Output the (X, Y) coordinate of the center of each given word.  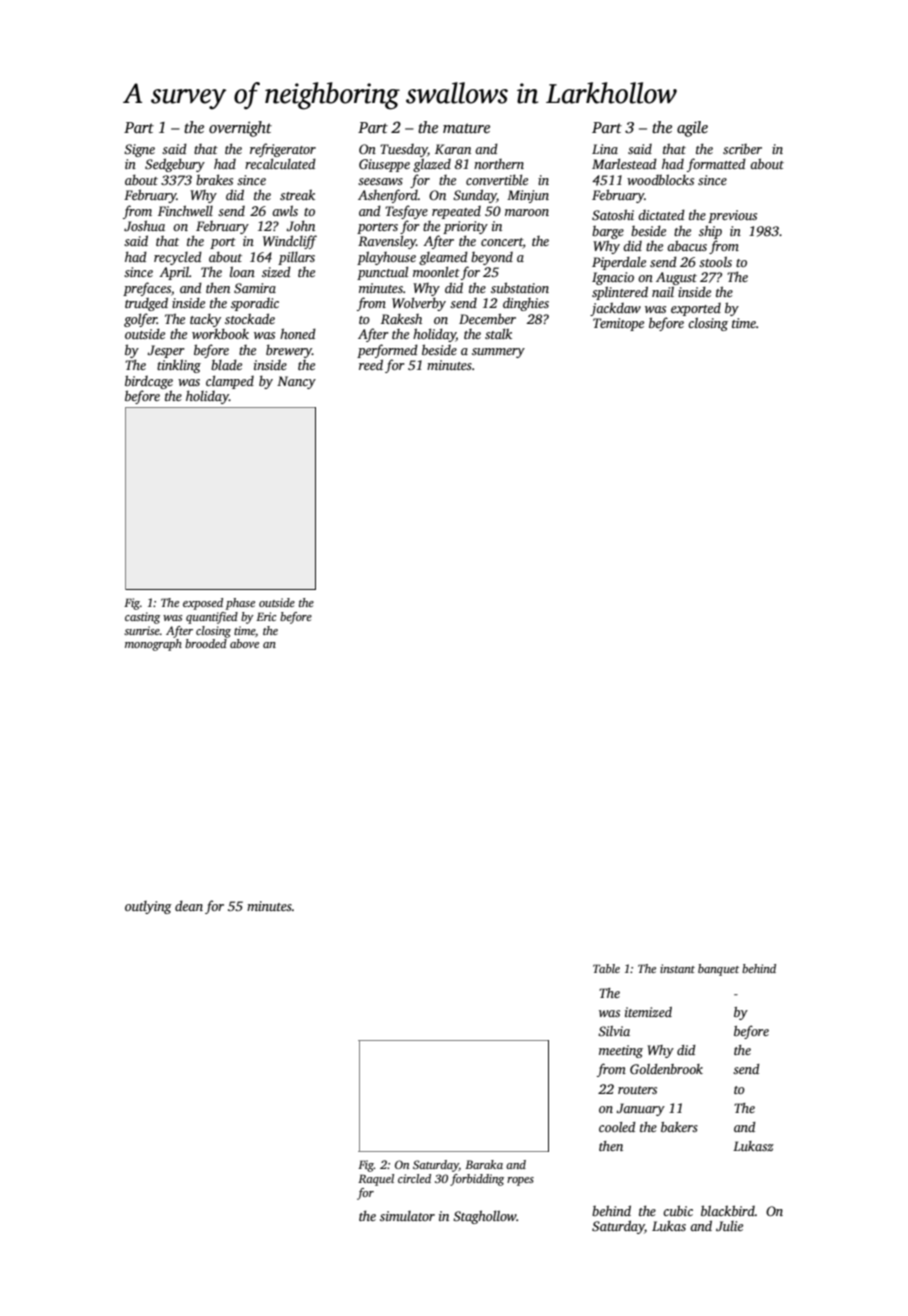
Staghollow (485, 1217)
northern (499, 164)
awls (285, 210)
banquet (718, 970)
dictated (661, 214)
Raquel (376, 1180)
